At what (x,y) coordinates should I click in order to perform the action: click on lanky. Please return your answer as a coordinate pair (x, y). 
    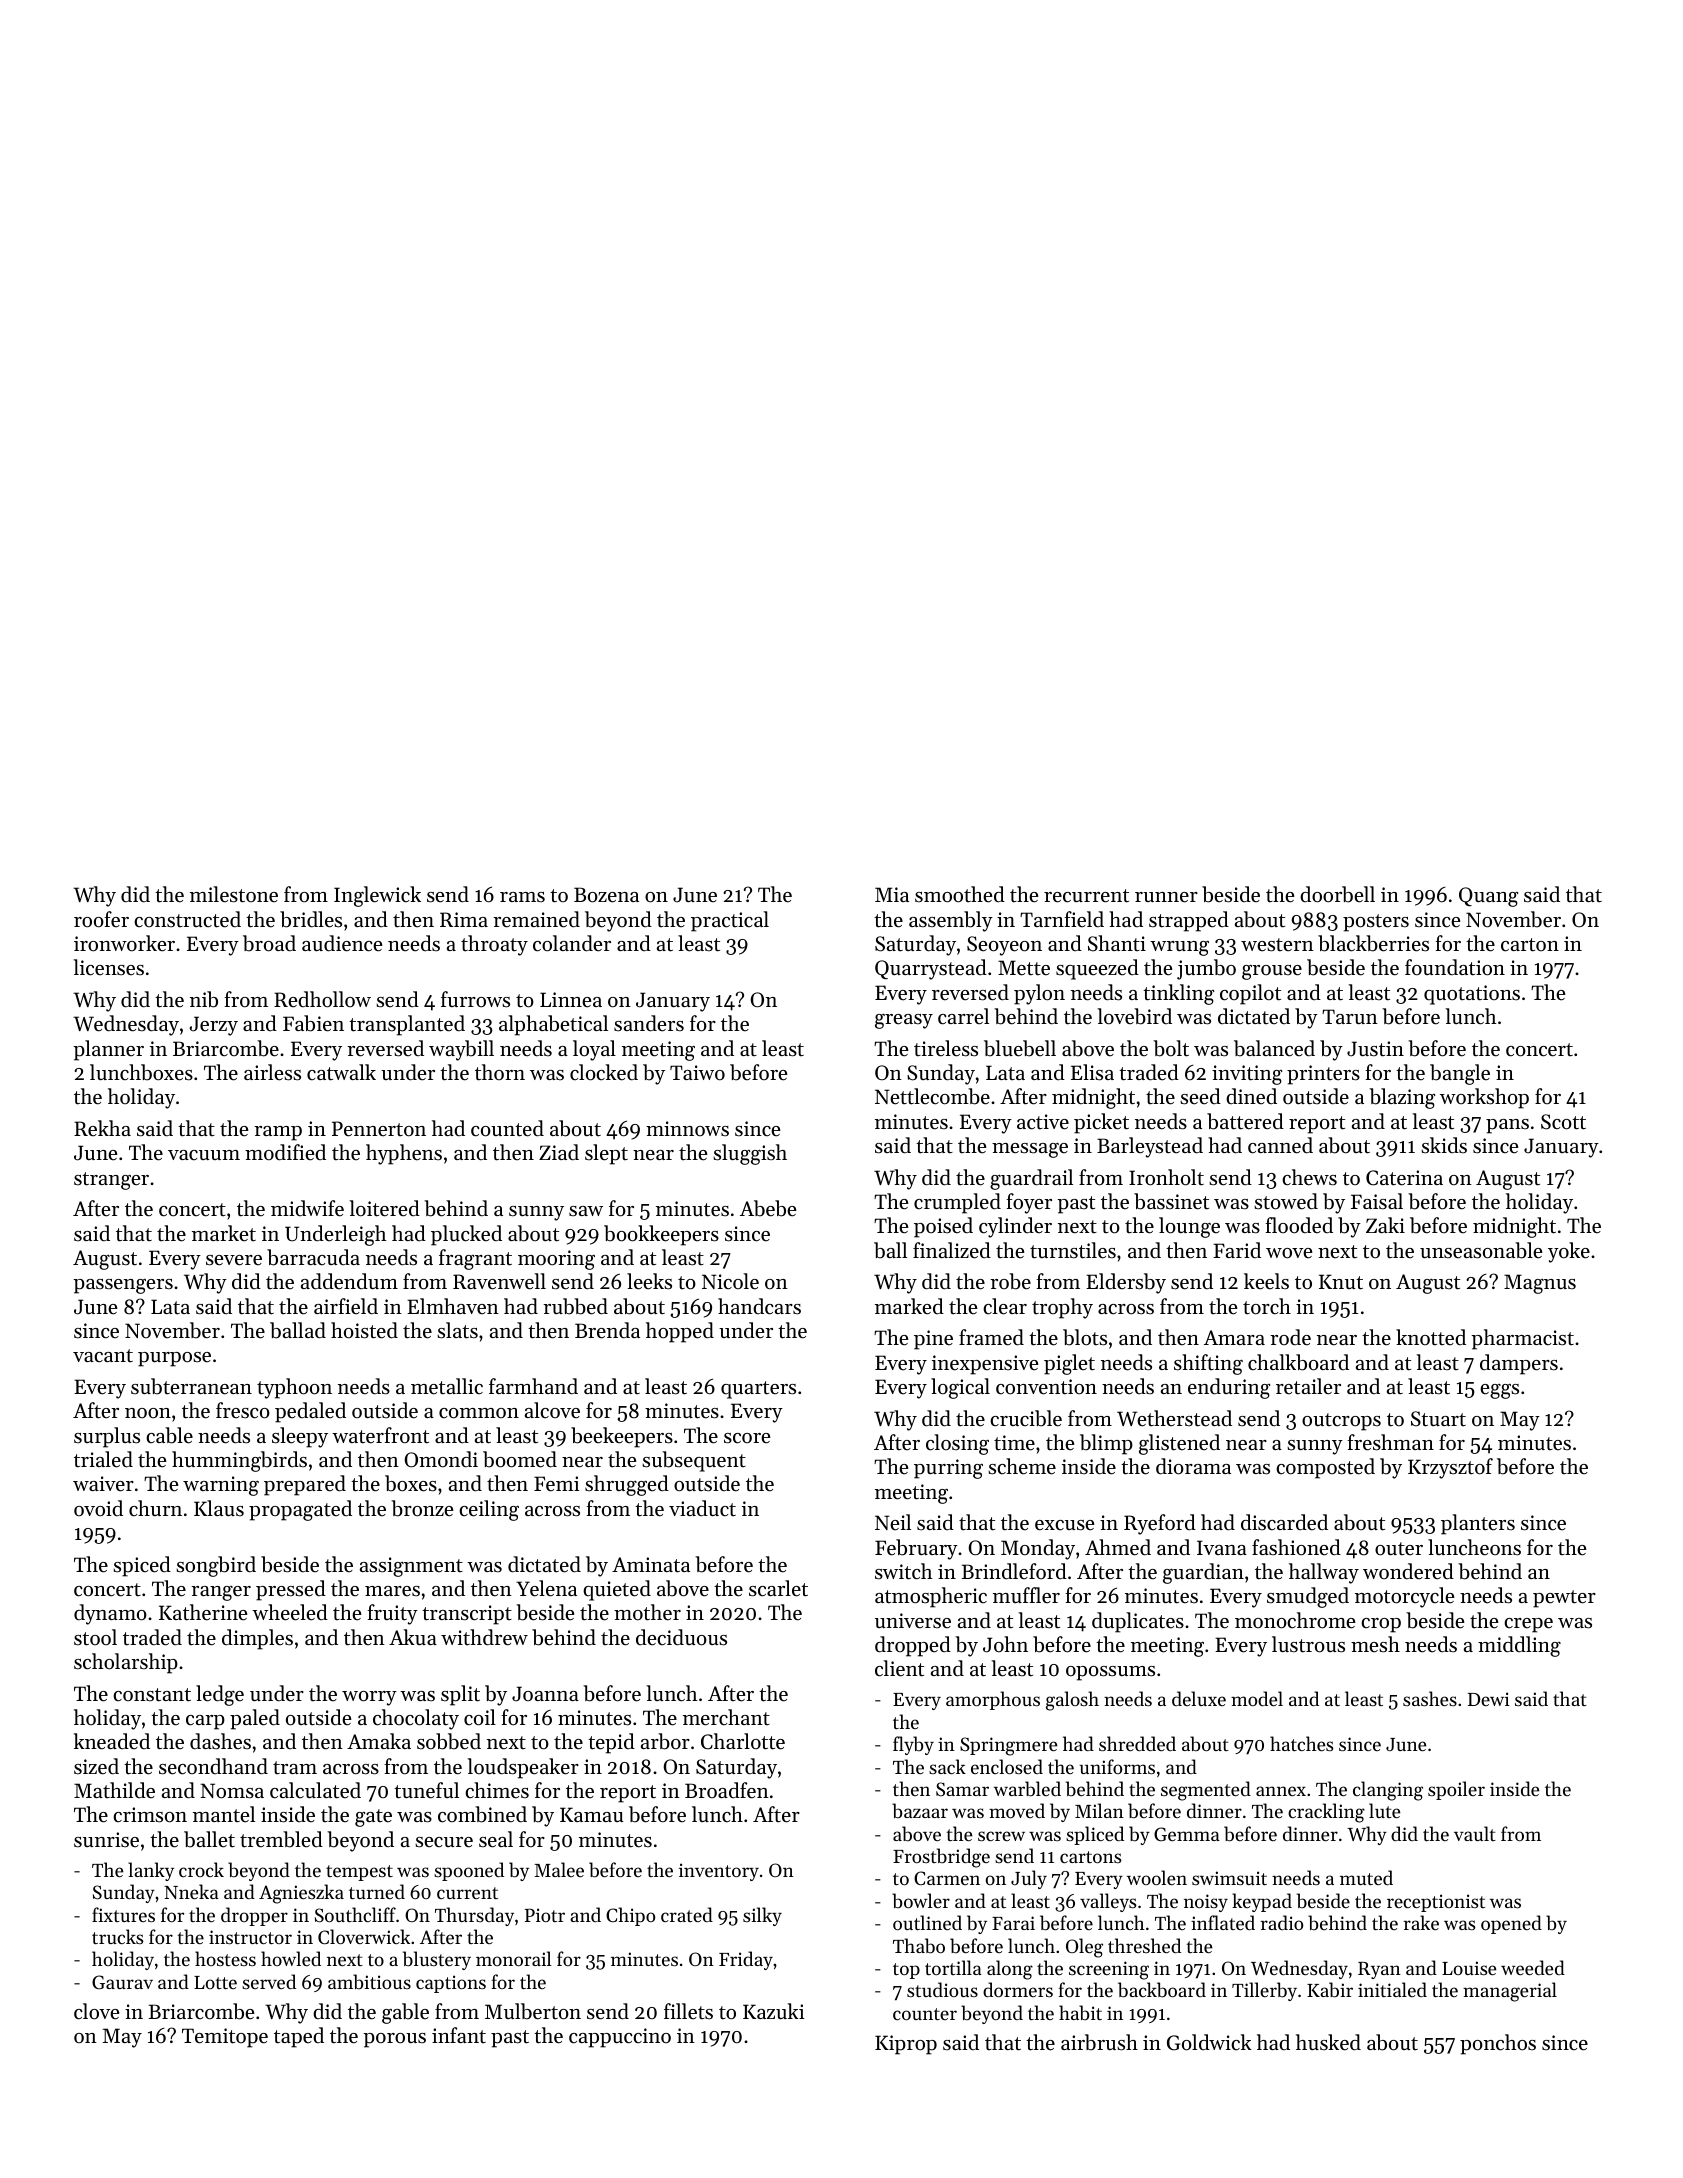
    Looking at the image, I should click on (151, 1871).
